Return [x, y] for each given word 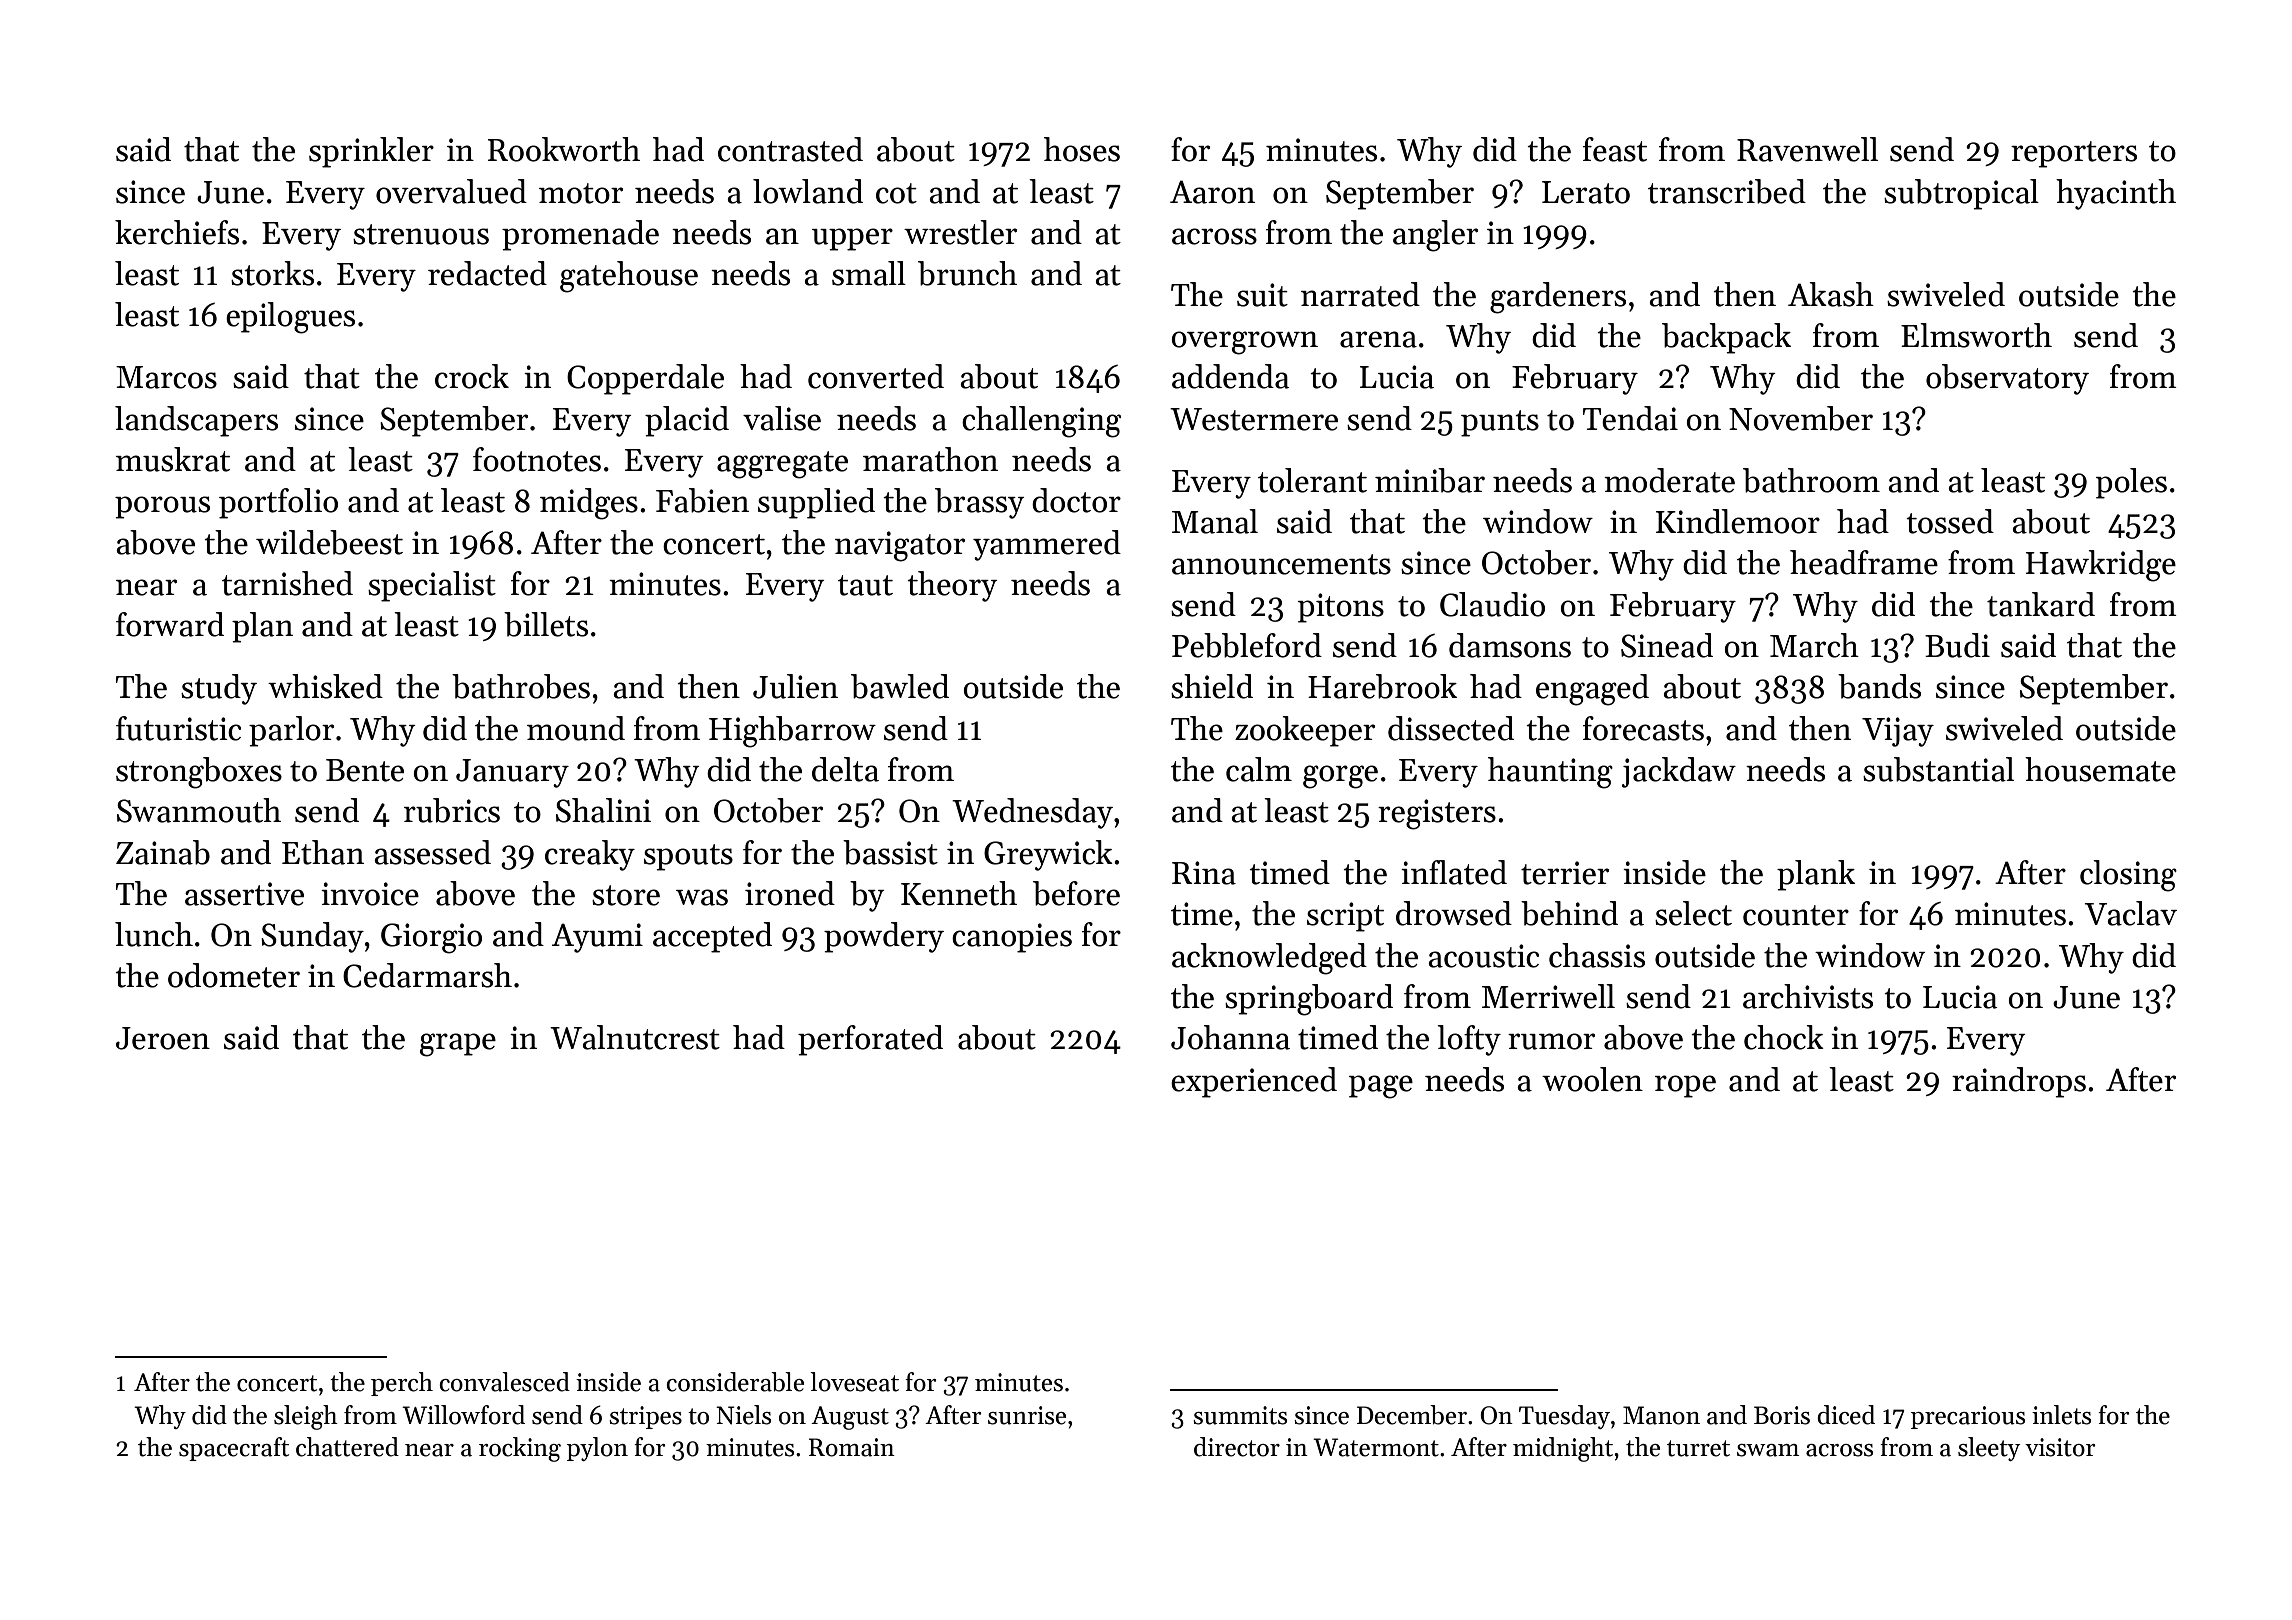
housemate [2100, 769]
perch [402, 1384]
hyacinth [2116, 194]
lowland [808, 191]
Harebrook [1382, 686]
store [626, 895]
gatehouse [629, 277]
